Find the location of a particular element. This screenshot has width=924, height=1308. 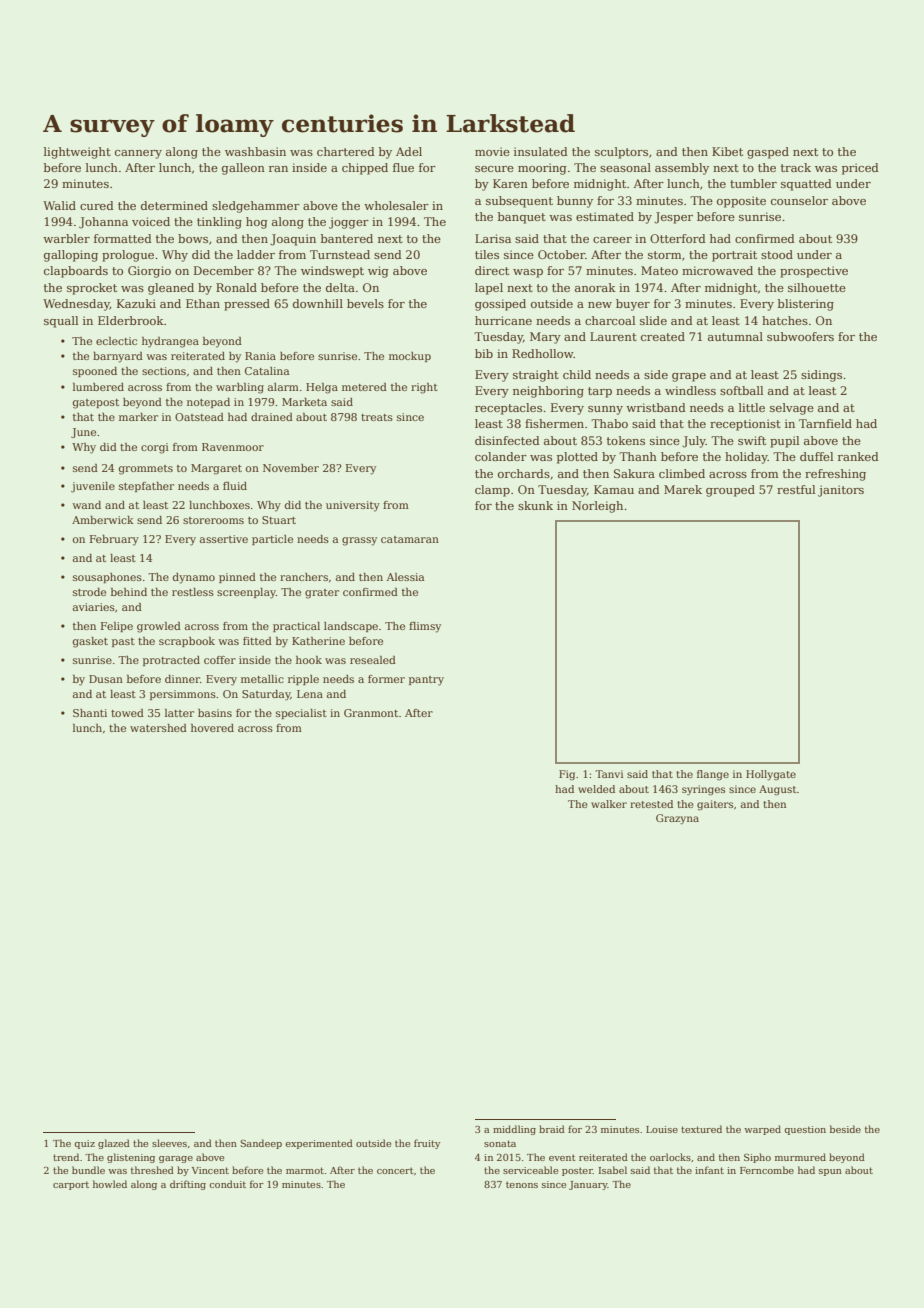

flange is located at coordinates (713, 775).
